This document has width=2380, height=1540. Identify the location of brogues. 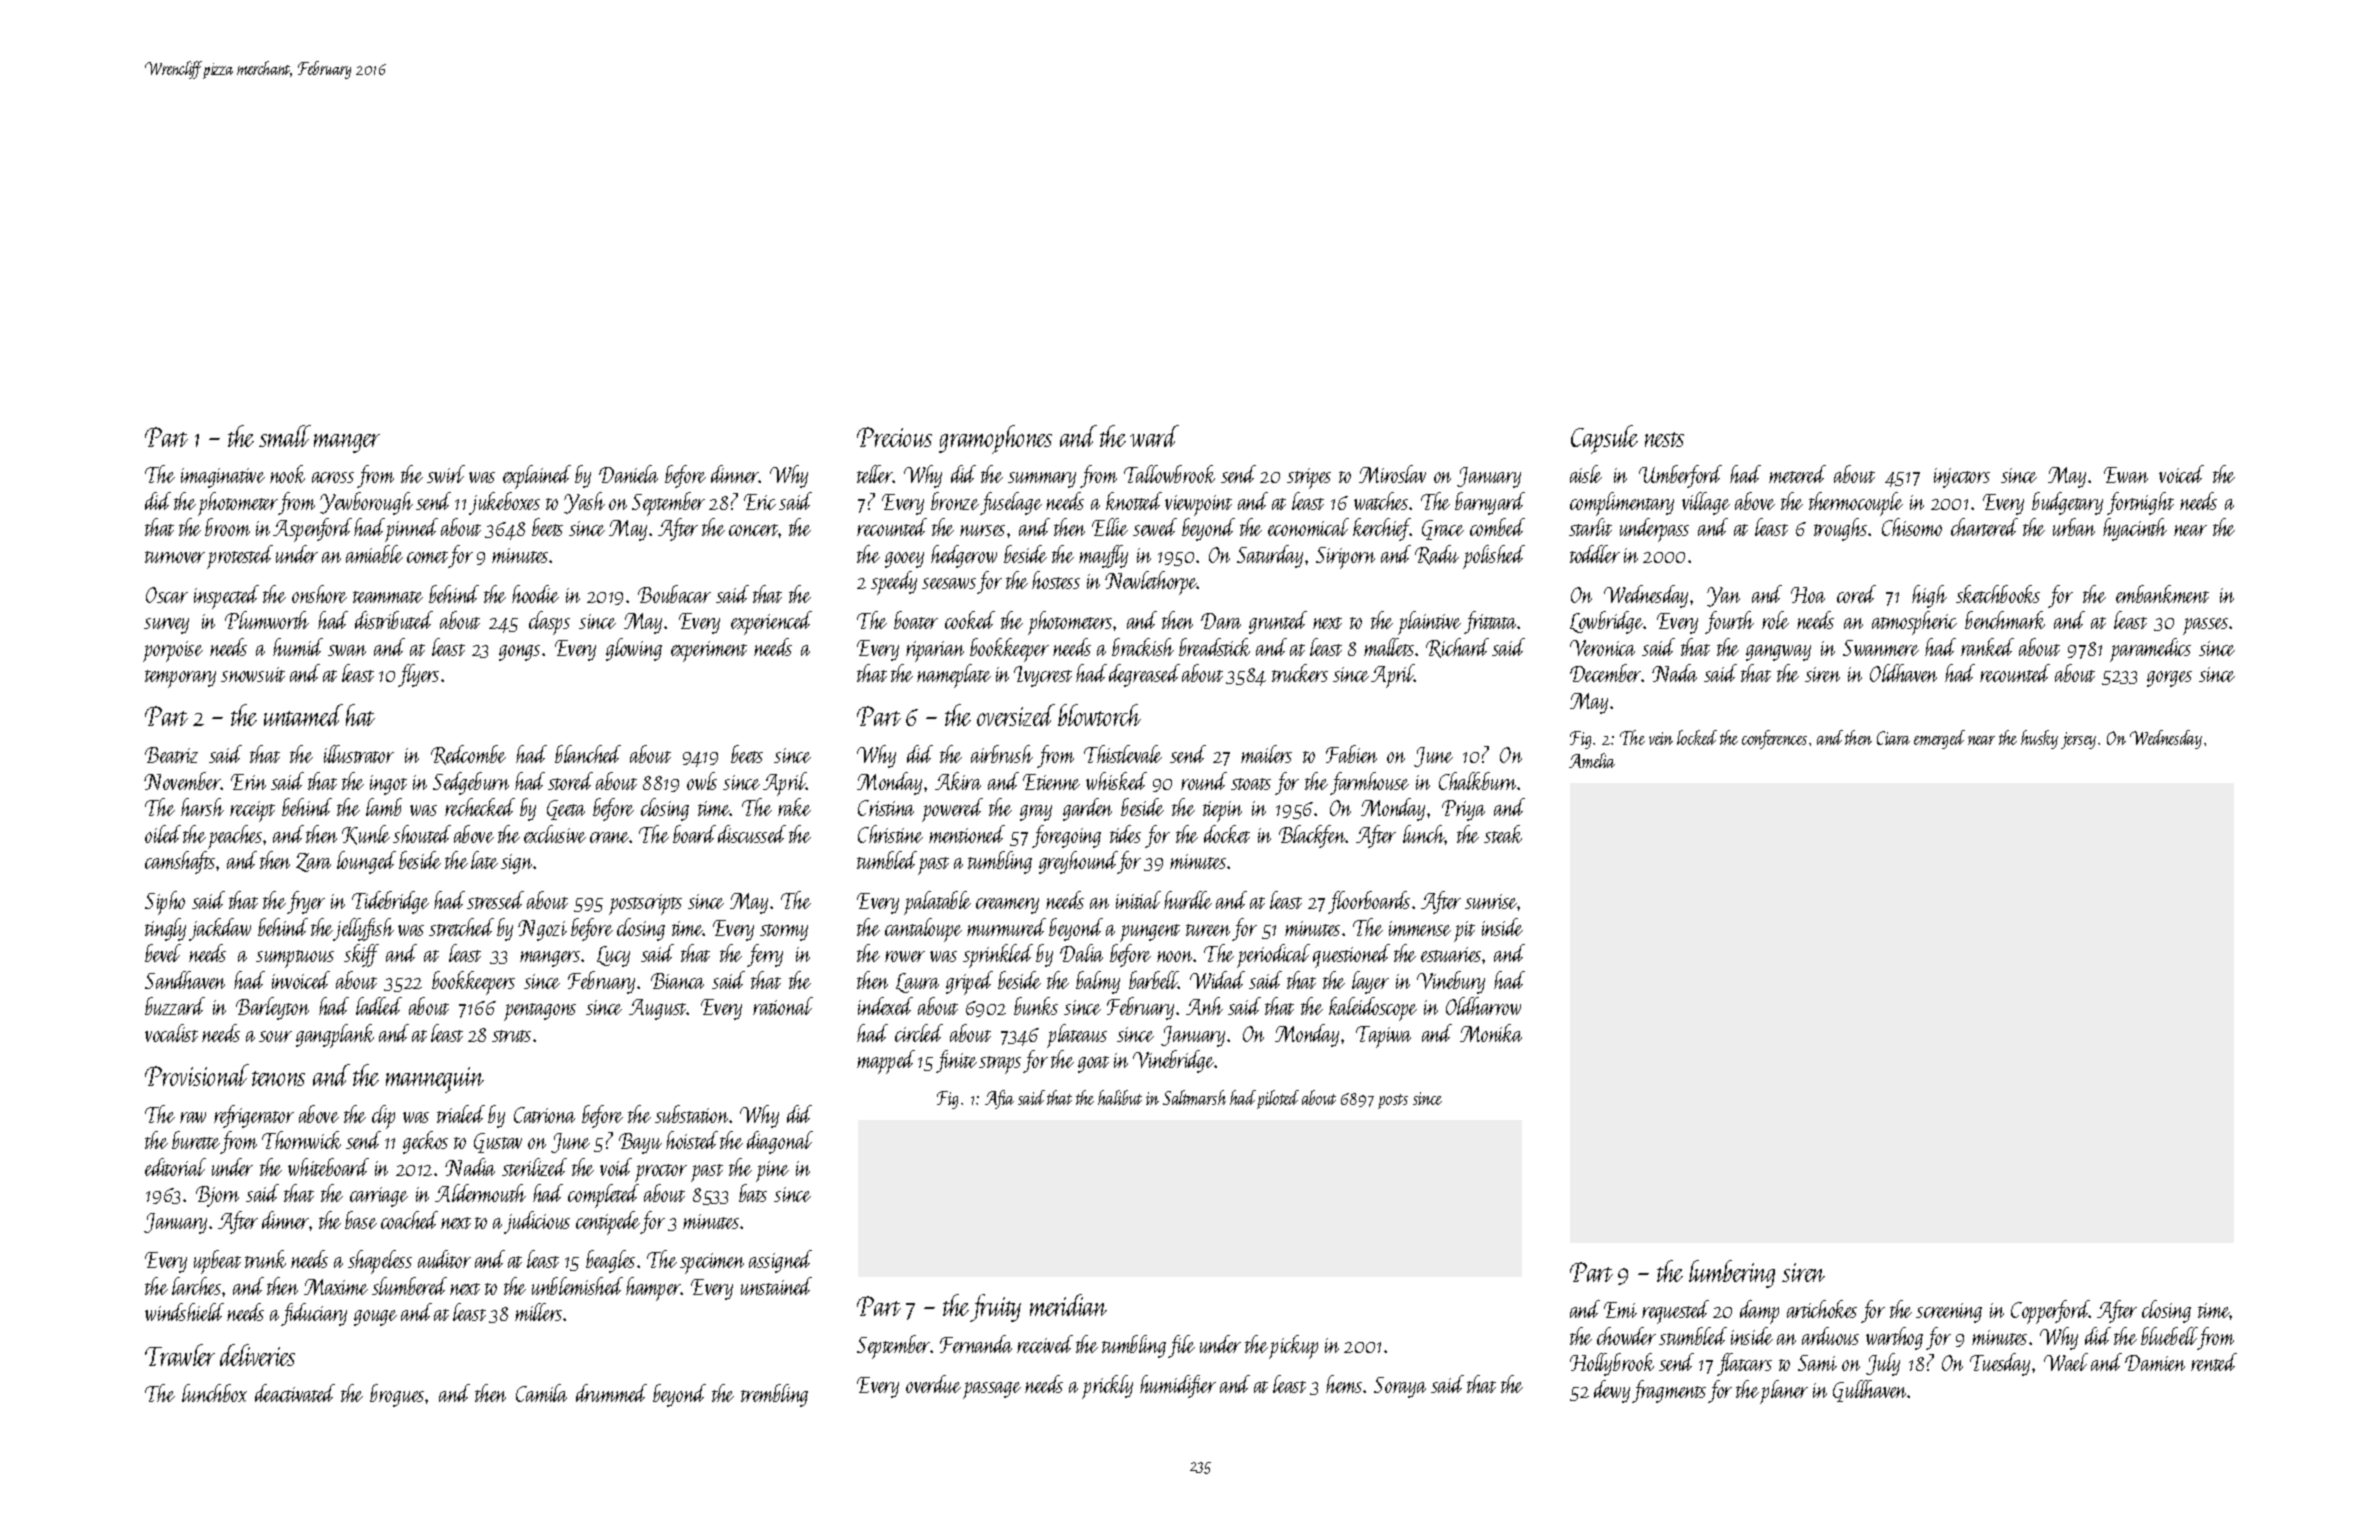
(397, 1395).
